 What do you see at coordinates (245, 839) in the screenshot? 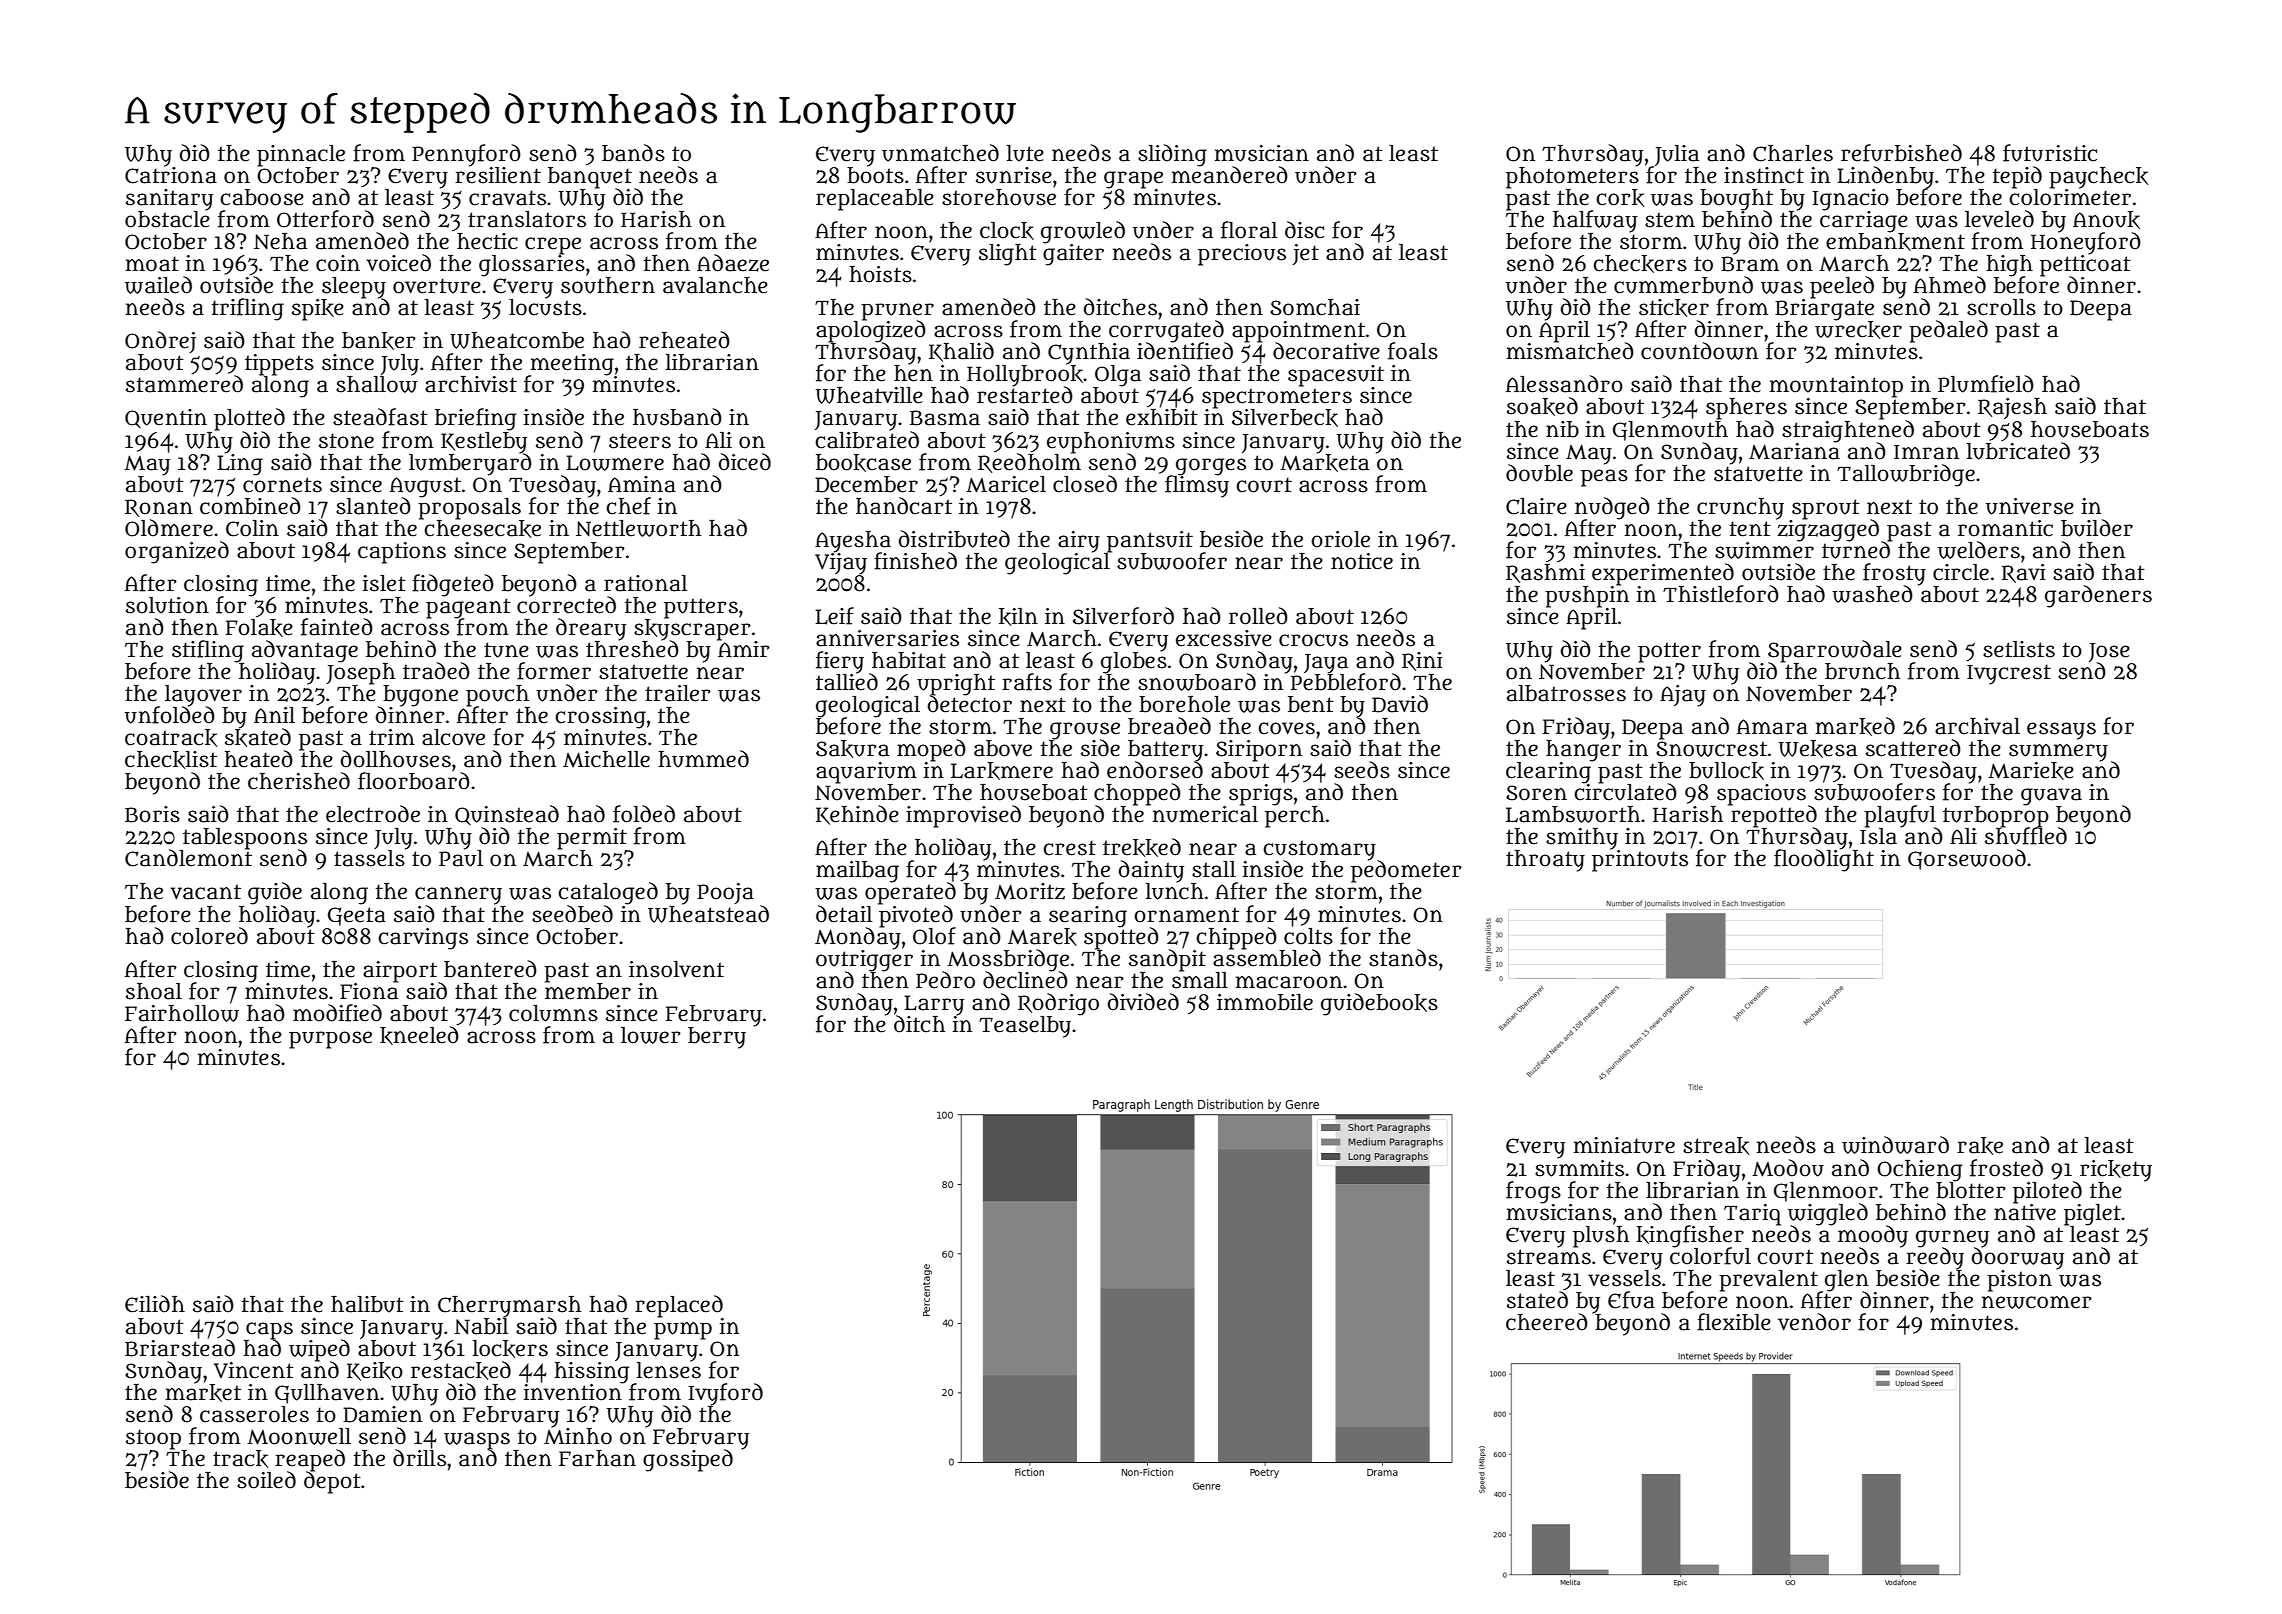
I see `tablespoons` at bounding box center [245, 839].
